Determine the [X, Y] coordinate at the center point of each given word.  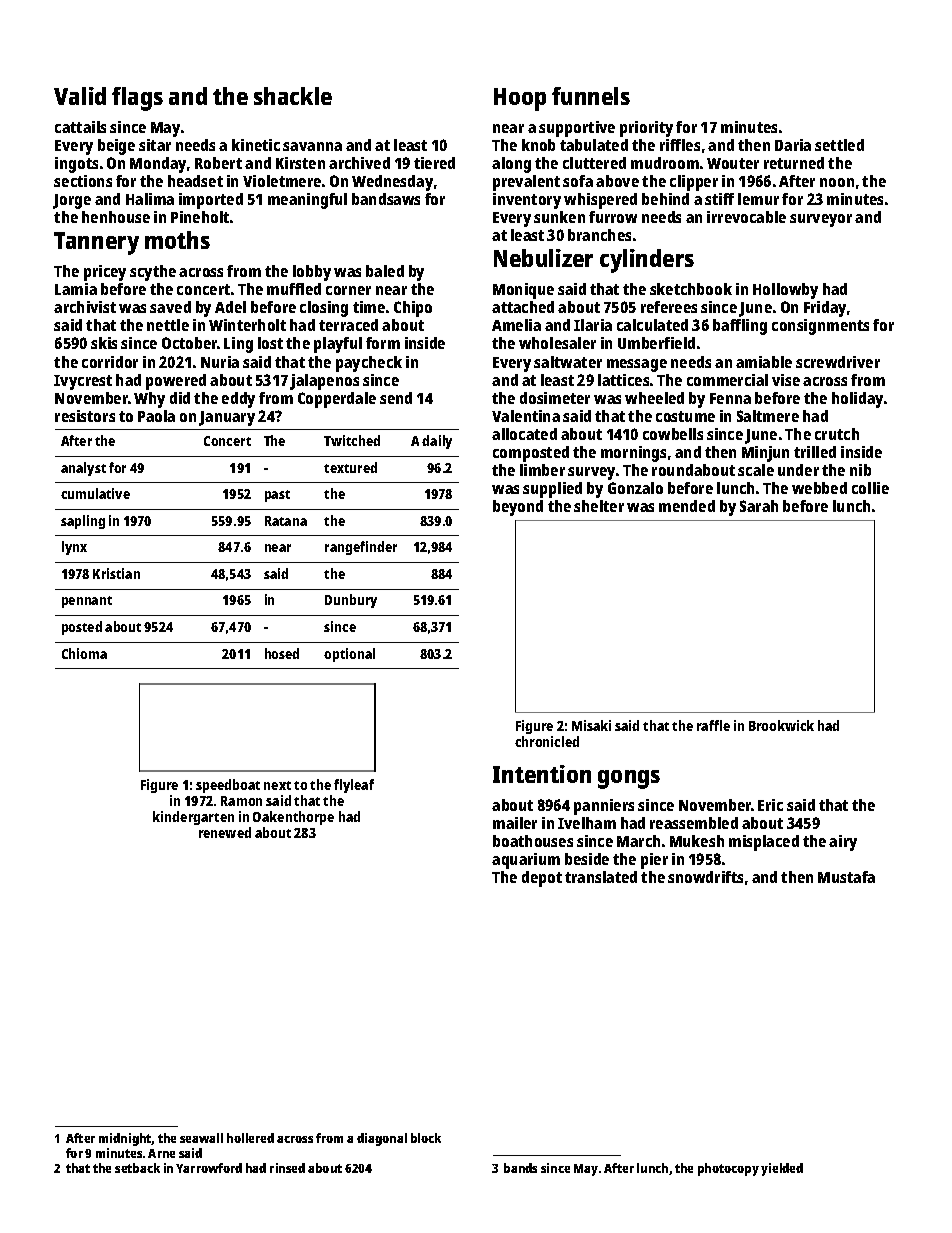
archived [359, 163]
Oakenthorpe [293, 818]
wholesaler [557, 343]
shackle [293, 96]
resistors [85, 416]
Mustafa [846, 877]
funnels [591, 96]
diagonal [382, 1139]
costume [685, 416]
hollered [250, 1138]
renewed [225, 832]
